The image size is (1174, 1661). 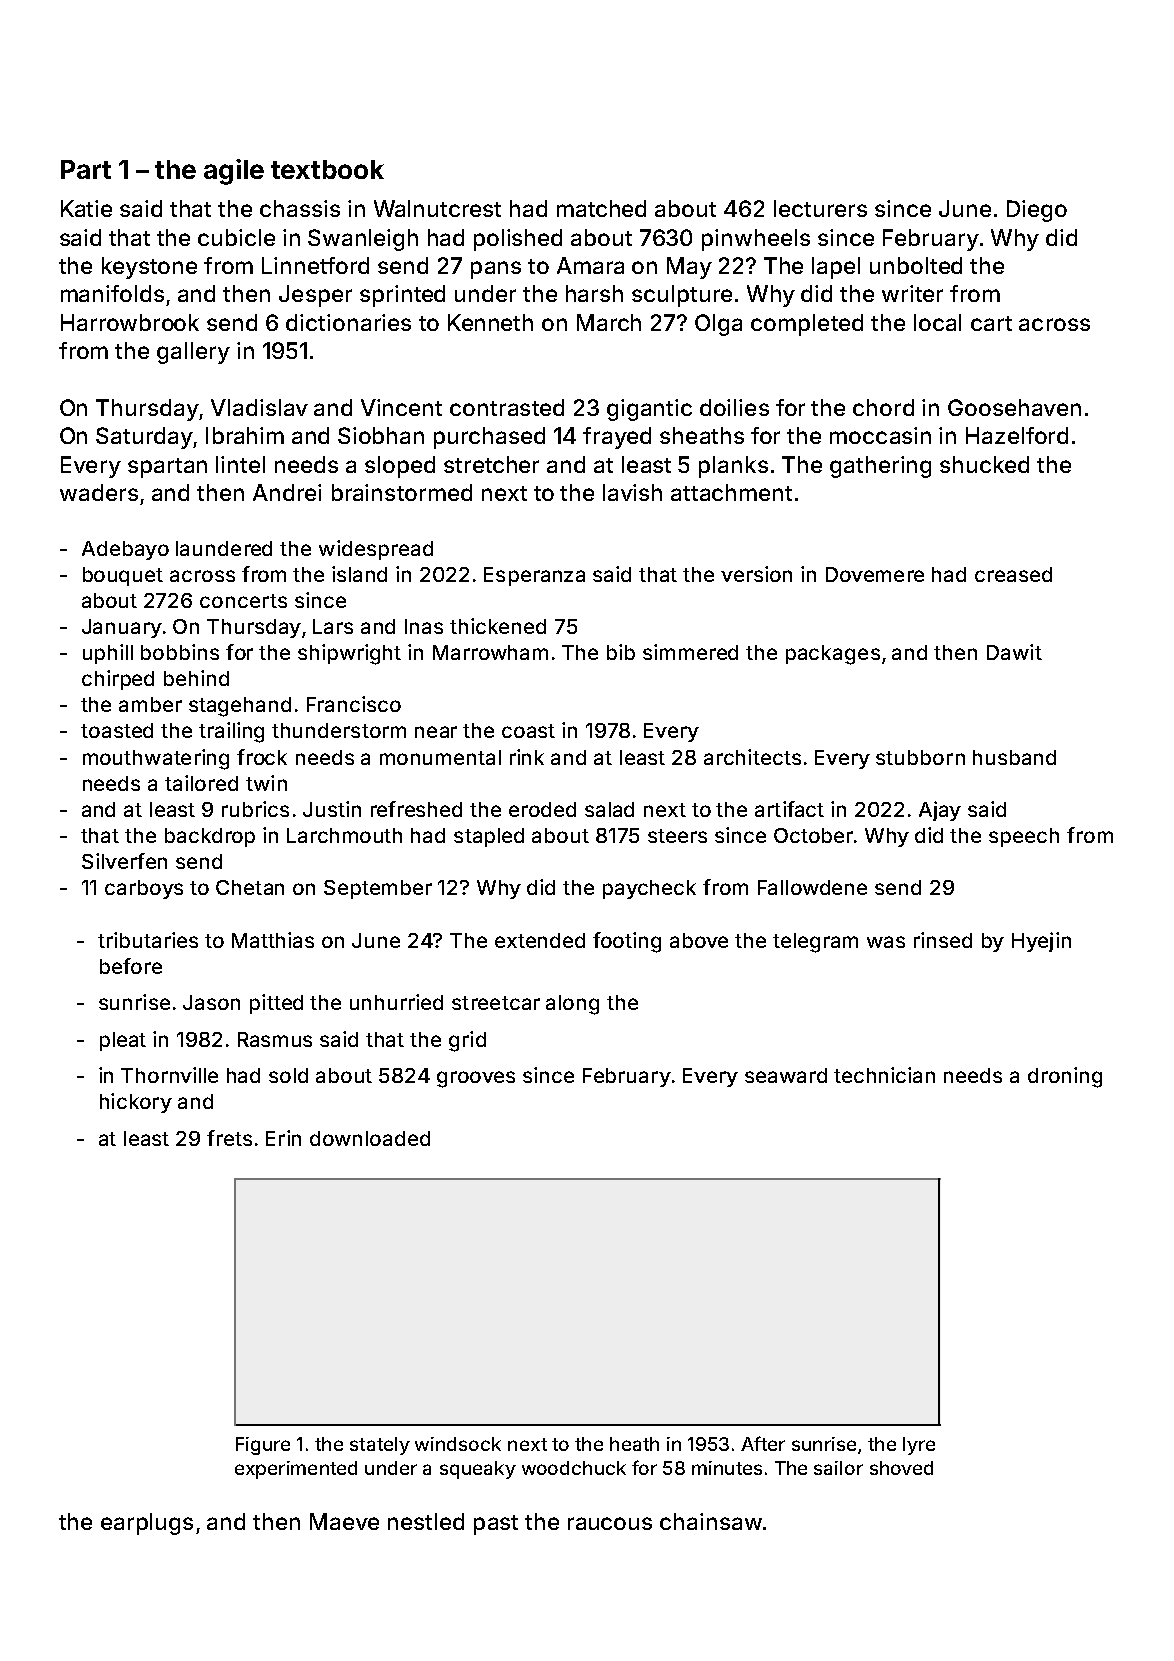 I want to click on agile, so click(x=234, y=172).
